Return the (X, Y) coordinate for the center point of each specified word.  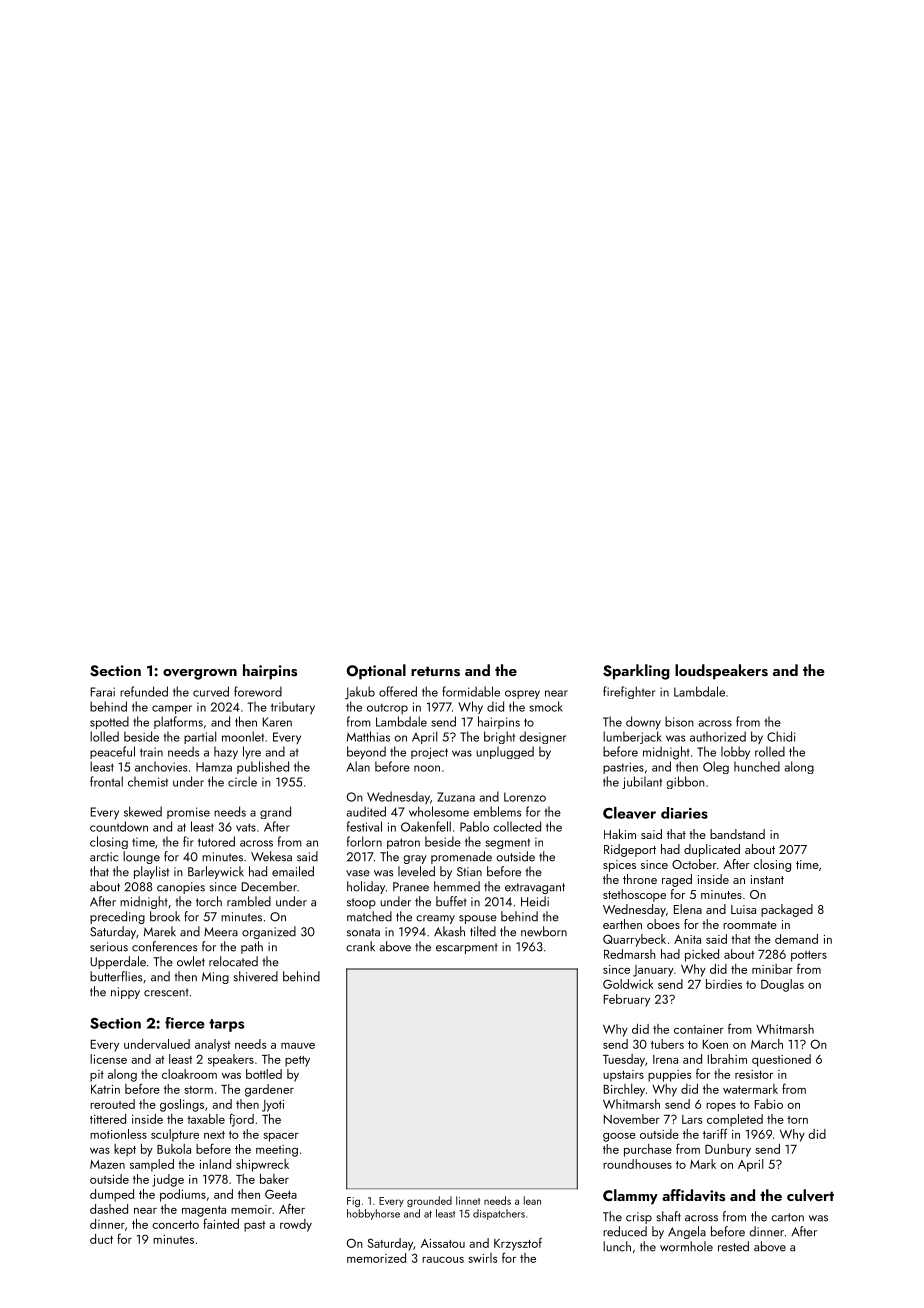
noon (427, 768)
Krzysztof (518, 1244)
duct (101, 1239)
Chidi (781, 736)
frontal (106, 781)
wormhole (686, 1246)
